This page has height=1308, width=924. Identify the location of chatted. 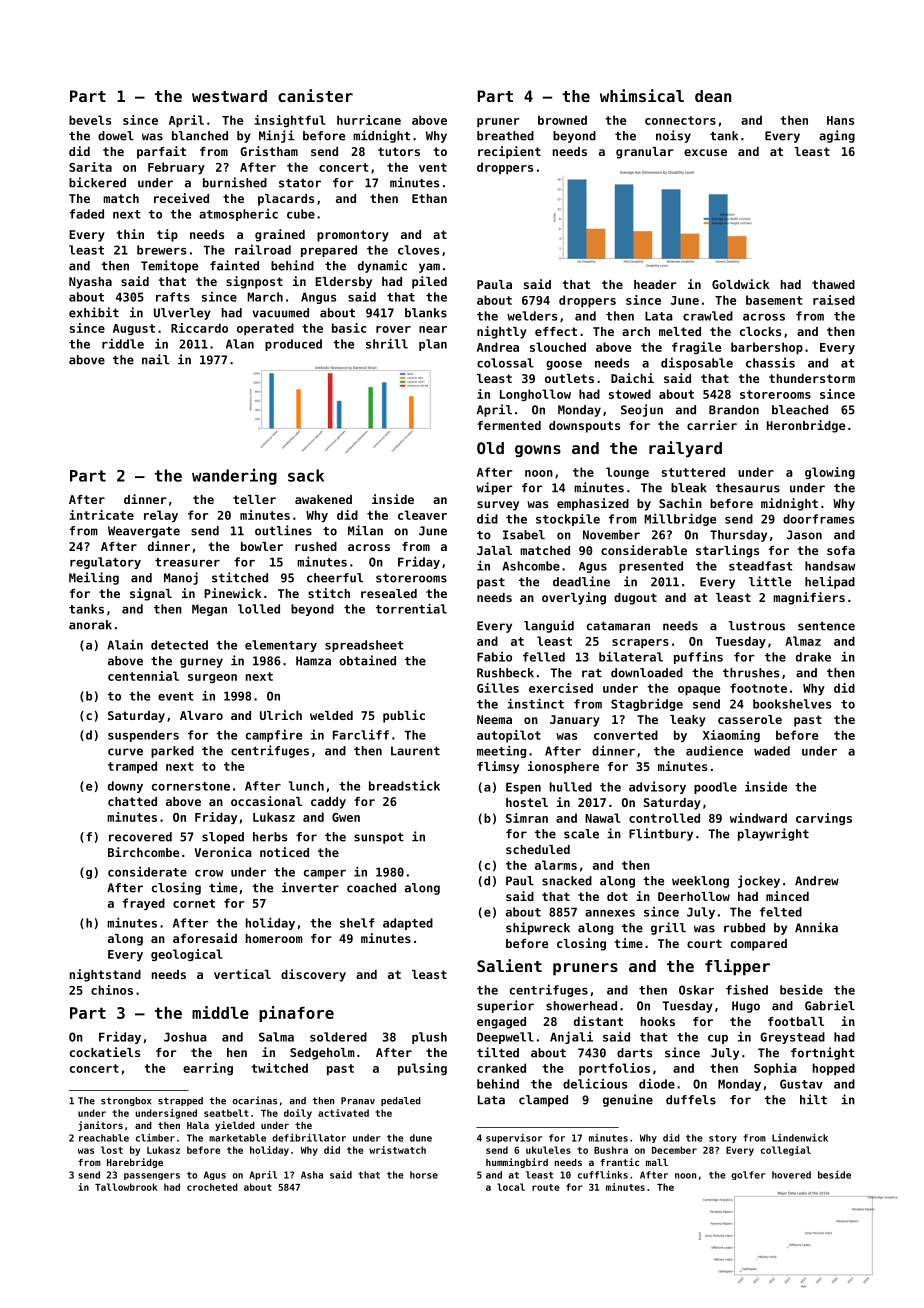
(132, 801).
